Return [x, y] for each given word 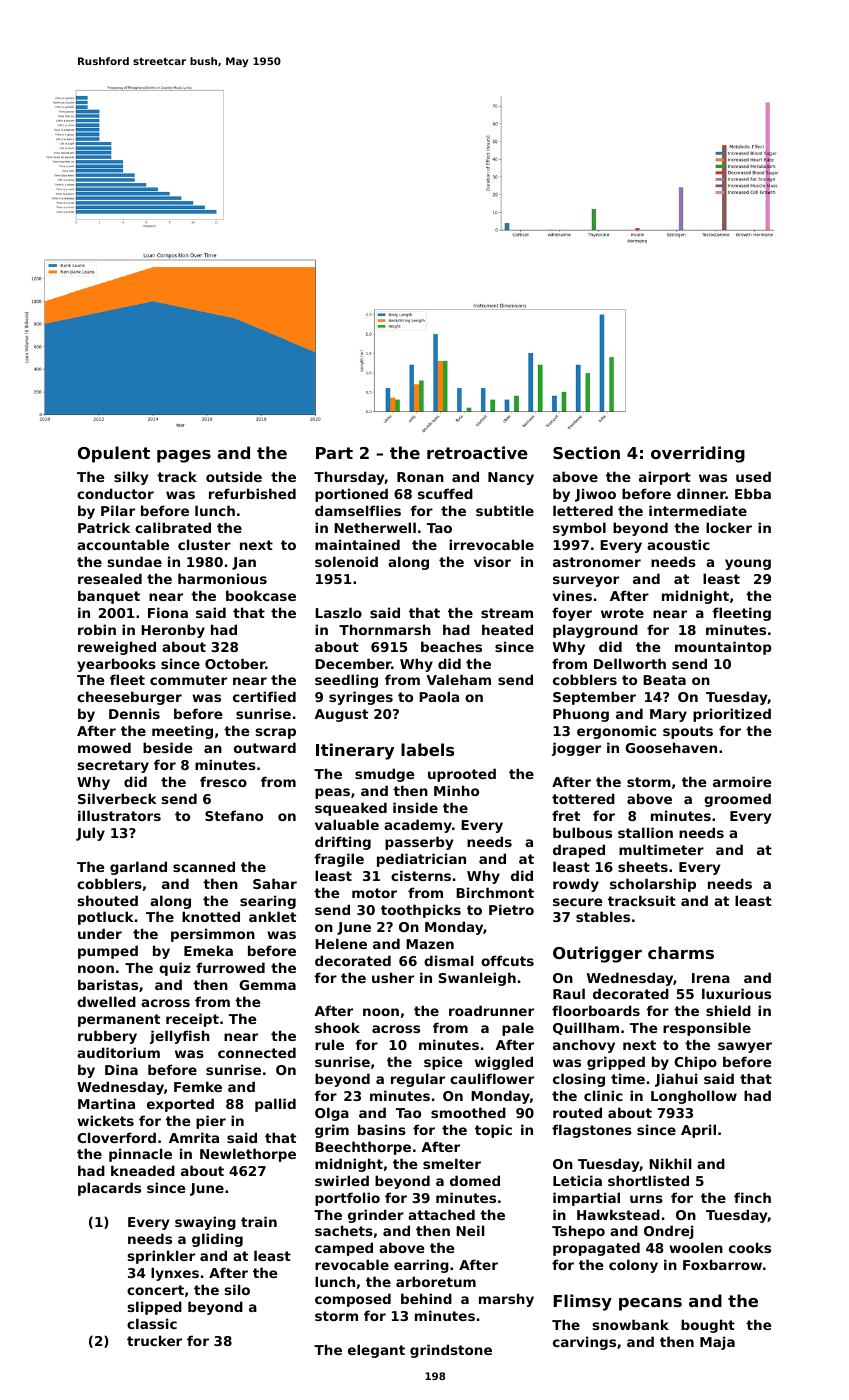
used [753, 476]
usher [393, 977]
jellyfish [180, 1037]
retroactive [477, 452]
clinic [603, 1095]
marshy [506, 1300]
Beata [664, 680]
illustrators [119, 815]
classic [152, 1323]
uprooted [462, 775]
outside [234, 476]
